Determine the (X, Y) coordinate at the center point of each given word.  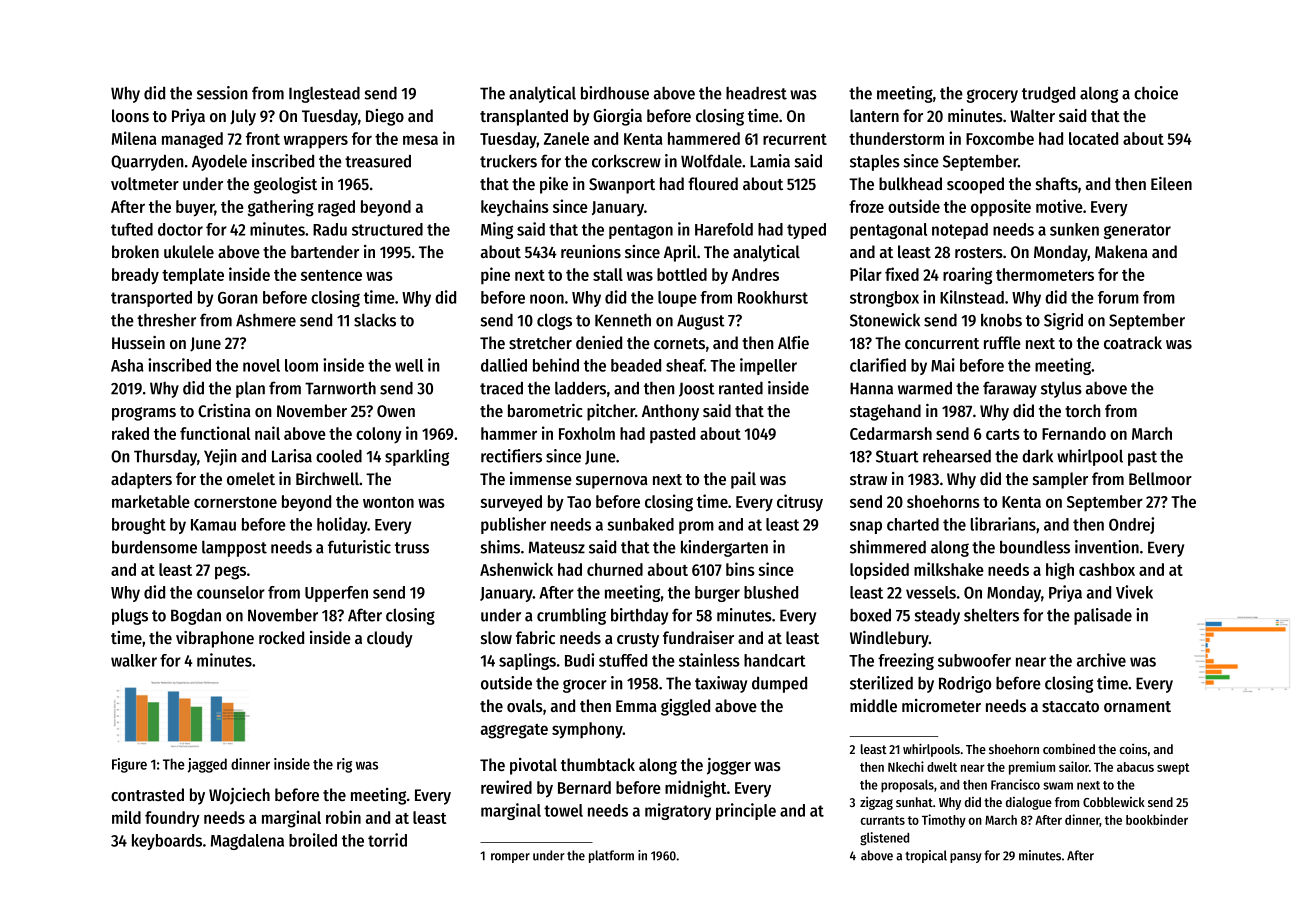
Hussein (138, 342)
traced (501, 388)
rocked (281, 637)
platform (611, 856)
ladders (580, 388)
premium (1032, 768)
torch (1083, 410)
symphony (587, 730)
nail (267, 433)
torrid (387, 840)
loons (130, 115)
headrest (756, 93)
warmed (925, 388)
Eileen (1171, 183)
